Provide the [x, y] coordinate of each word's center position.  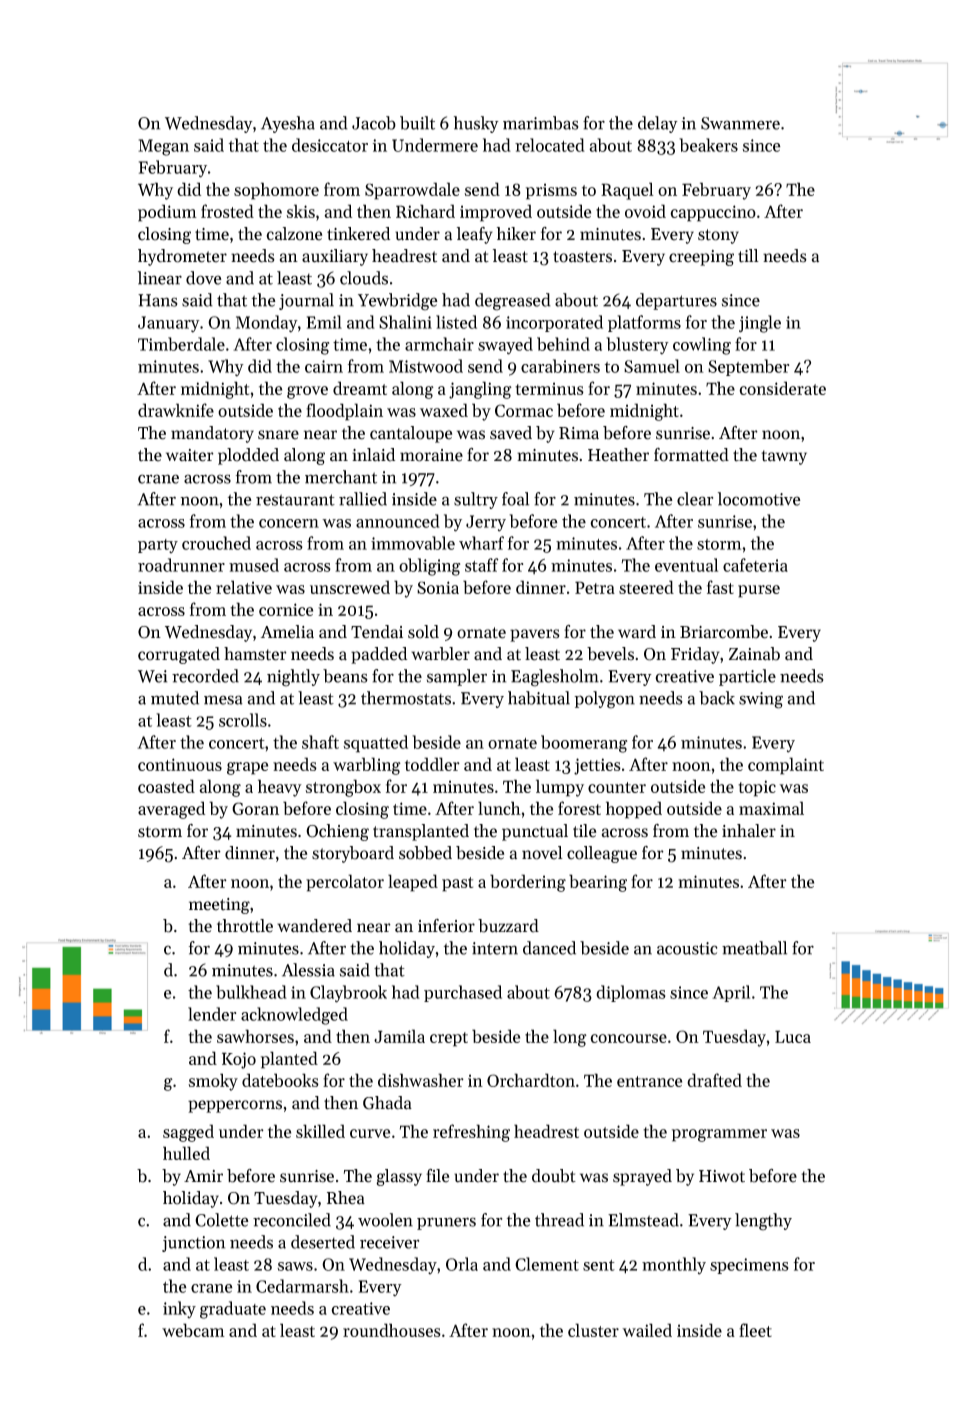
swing [761, 700]
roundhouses [392, 1330]
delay [658, 124]
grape [247, 768]
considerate [782, 388]
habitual [539, 698]
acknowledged [294, 1016]
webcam [193, 1330]
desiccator [330, 145]
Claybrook [348, 994]
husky [476, 124]
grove [307, 392]
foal [515, 499]
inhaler [749, 831]
